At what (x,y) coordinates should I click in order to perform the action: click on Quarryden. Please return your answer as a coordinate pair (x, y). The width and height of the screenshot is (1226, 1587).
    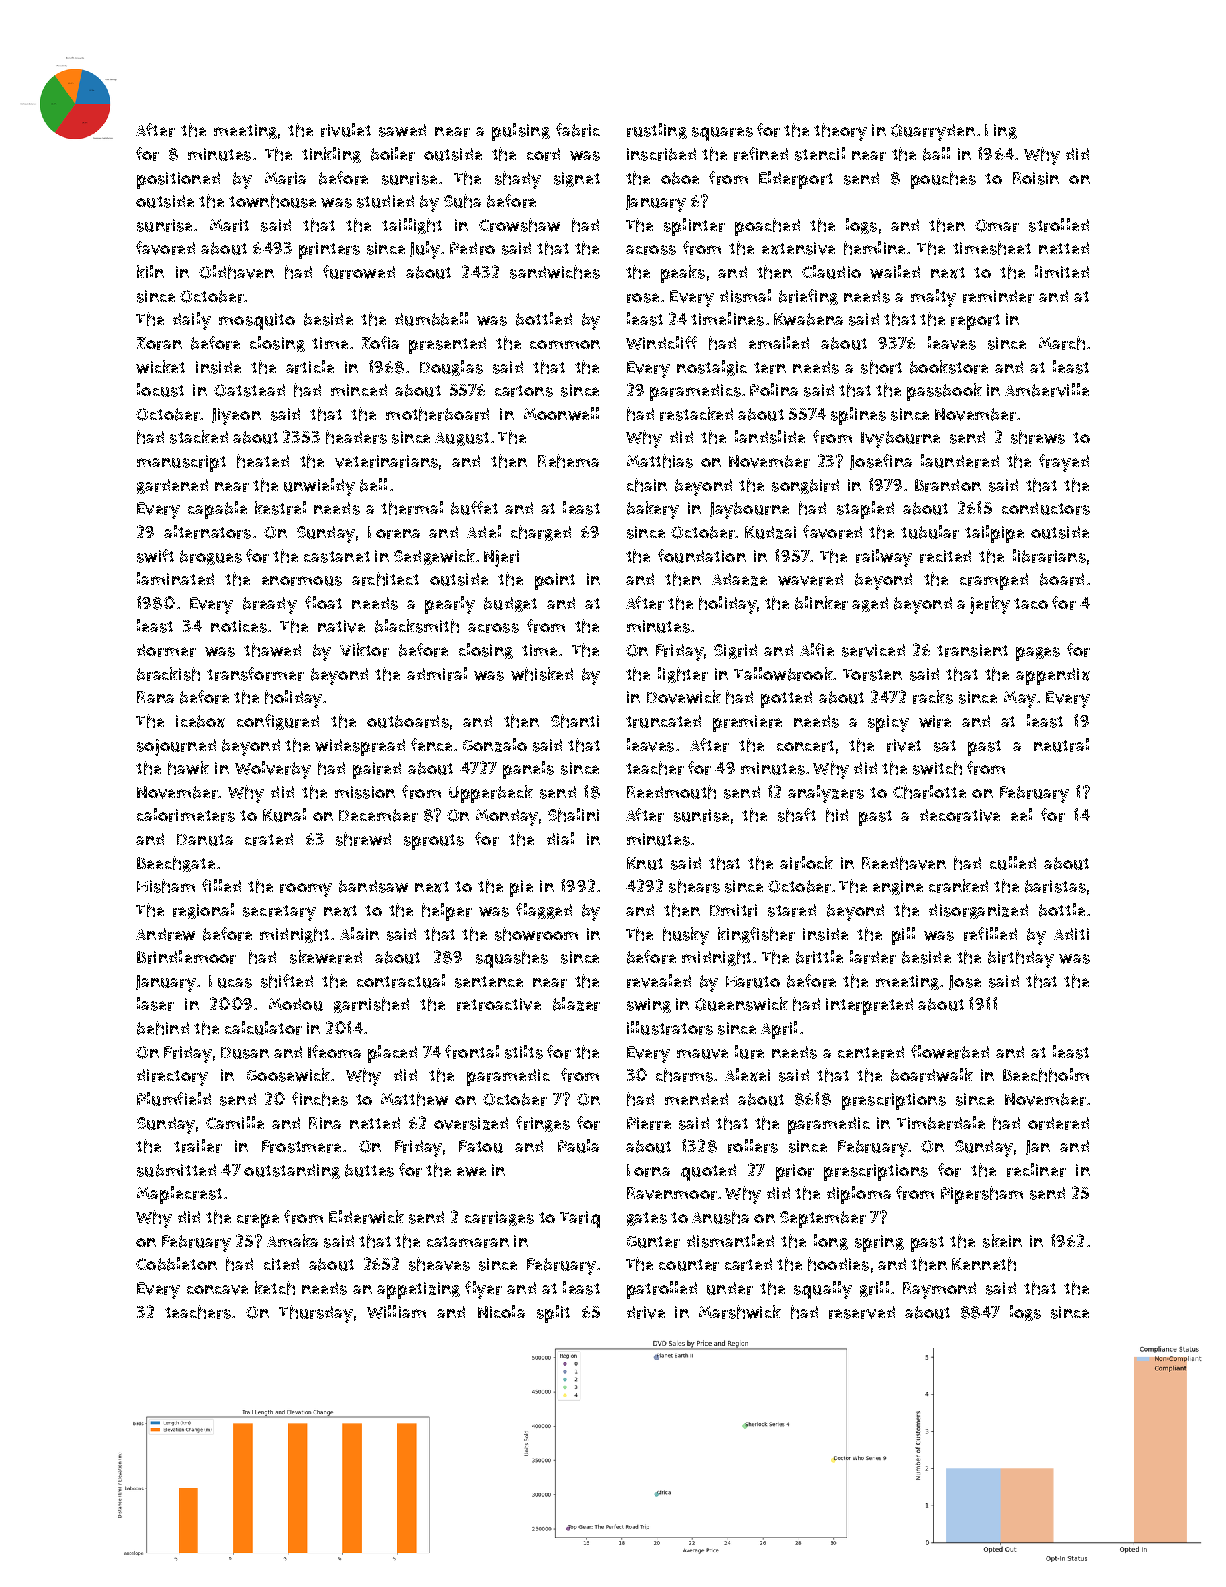
    Looking at the image, I should click on (933, 132).
